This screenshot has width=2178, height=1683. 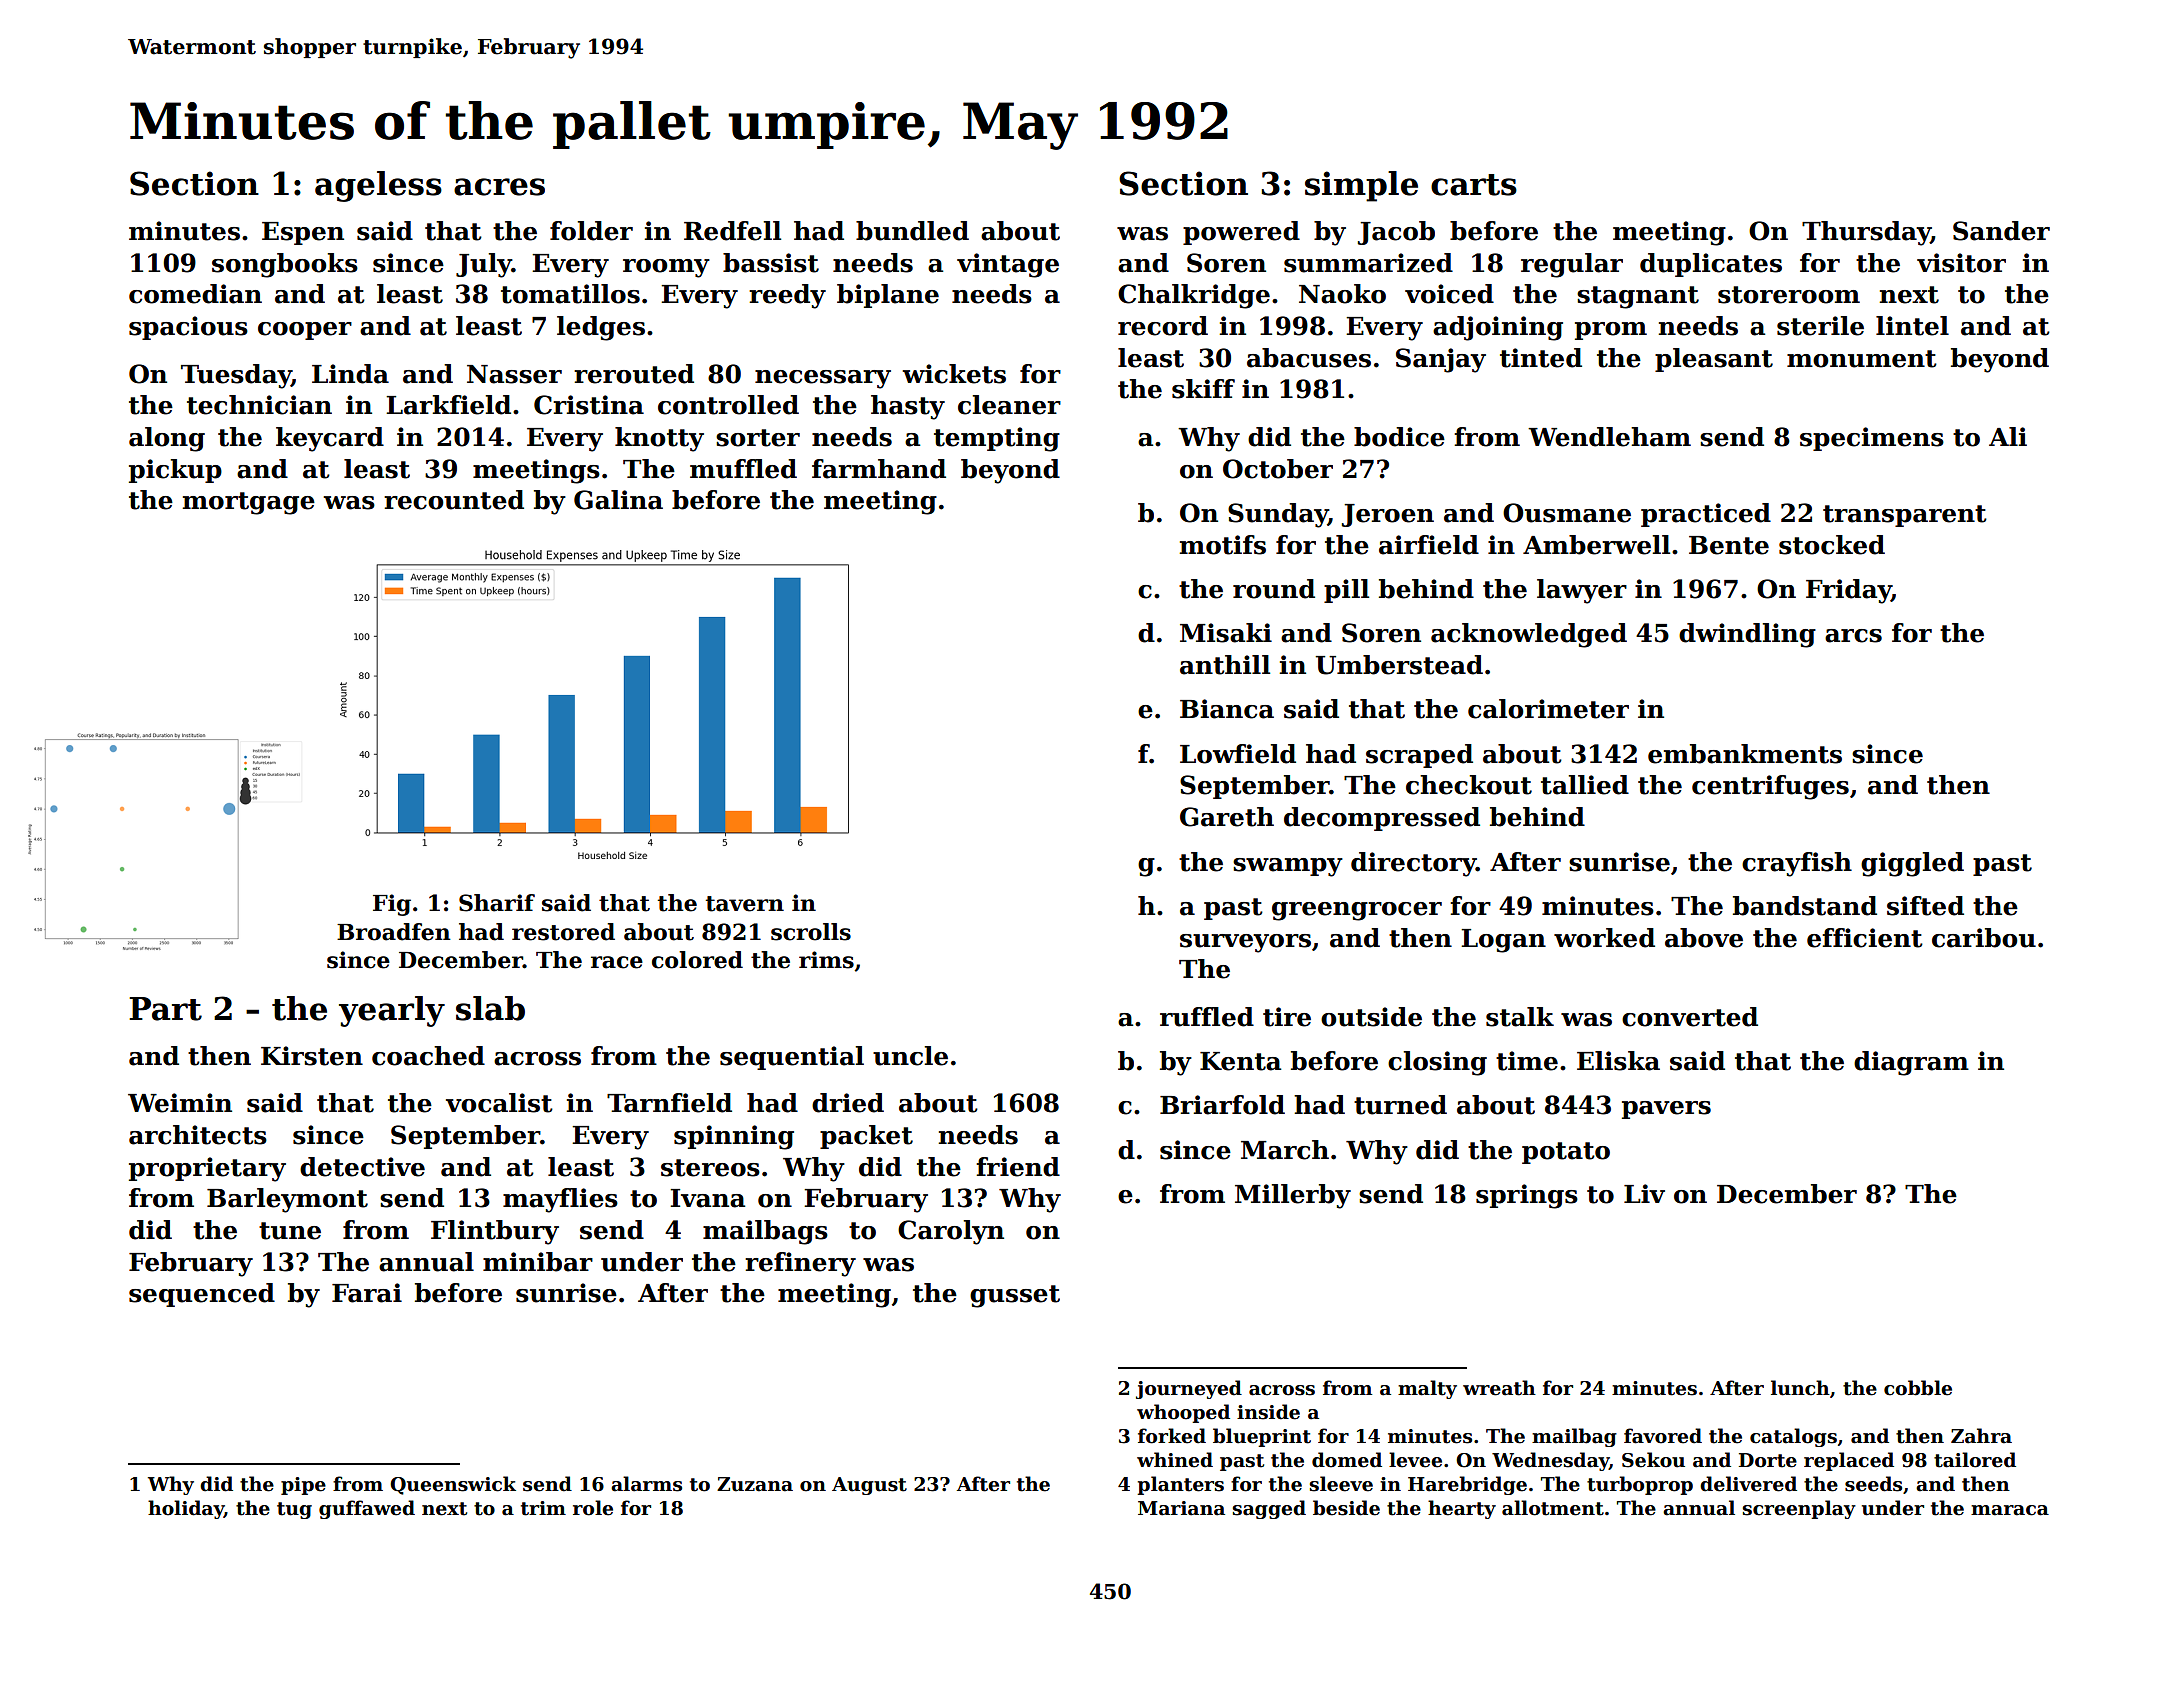 What do you see at coordinates (1181, 1508) in the screenshot?
I see `Mariana` at bounding box center [1181, 1508].
